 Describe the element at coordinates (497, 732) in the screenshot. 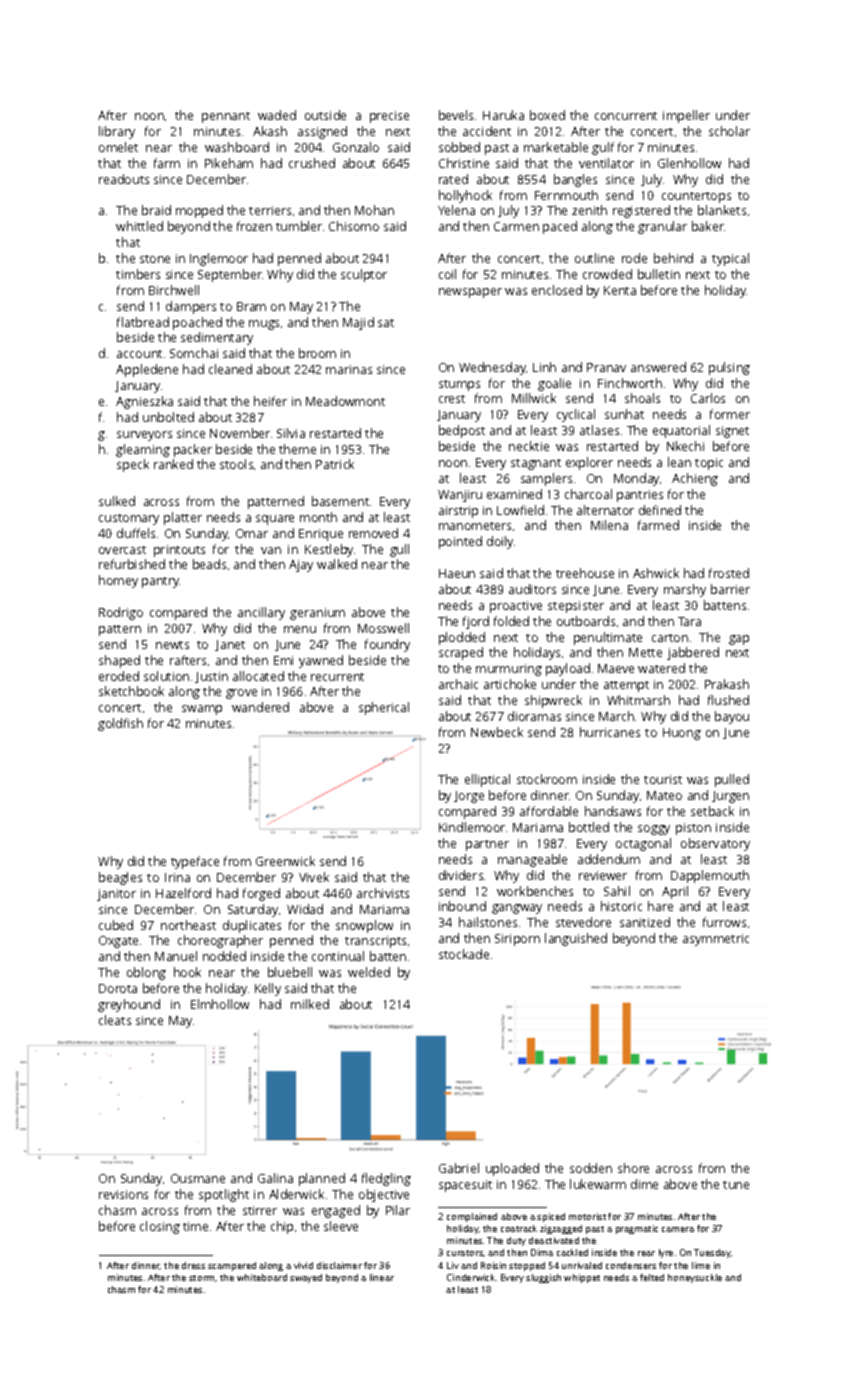

I see `Newbeck` at that location.
